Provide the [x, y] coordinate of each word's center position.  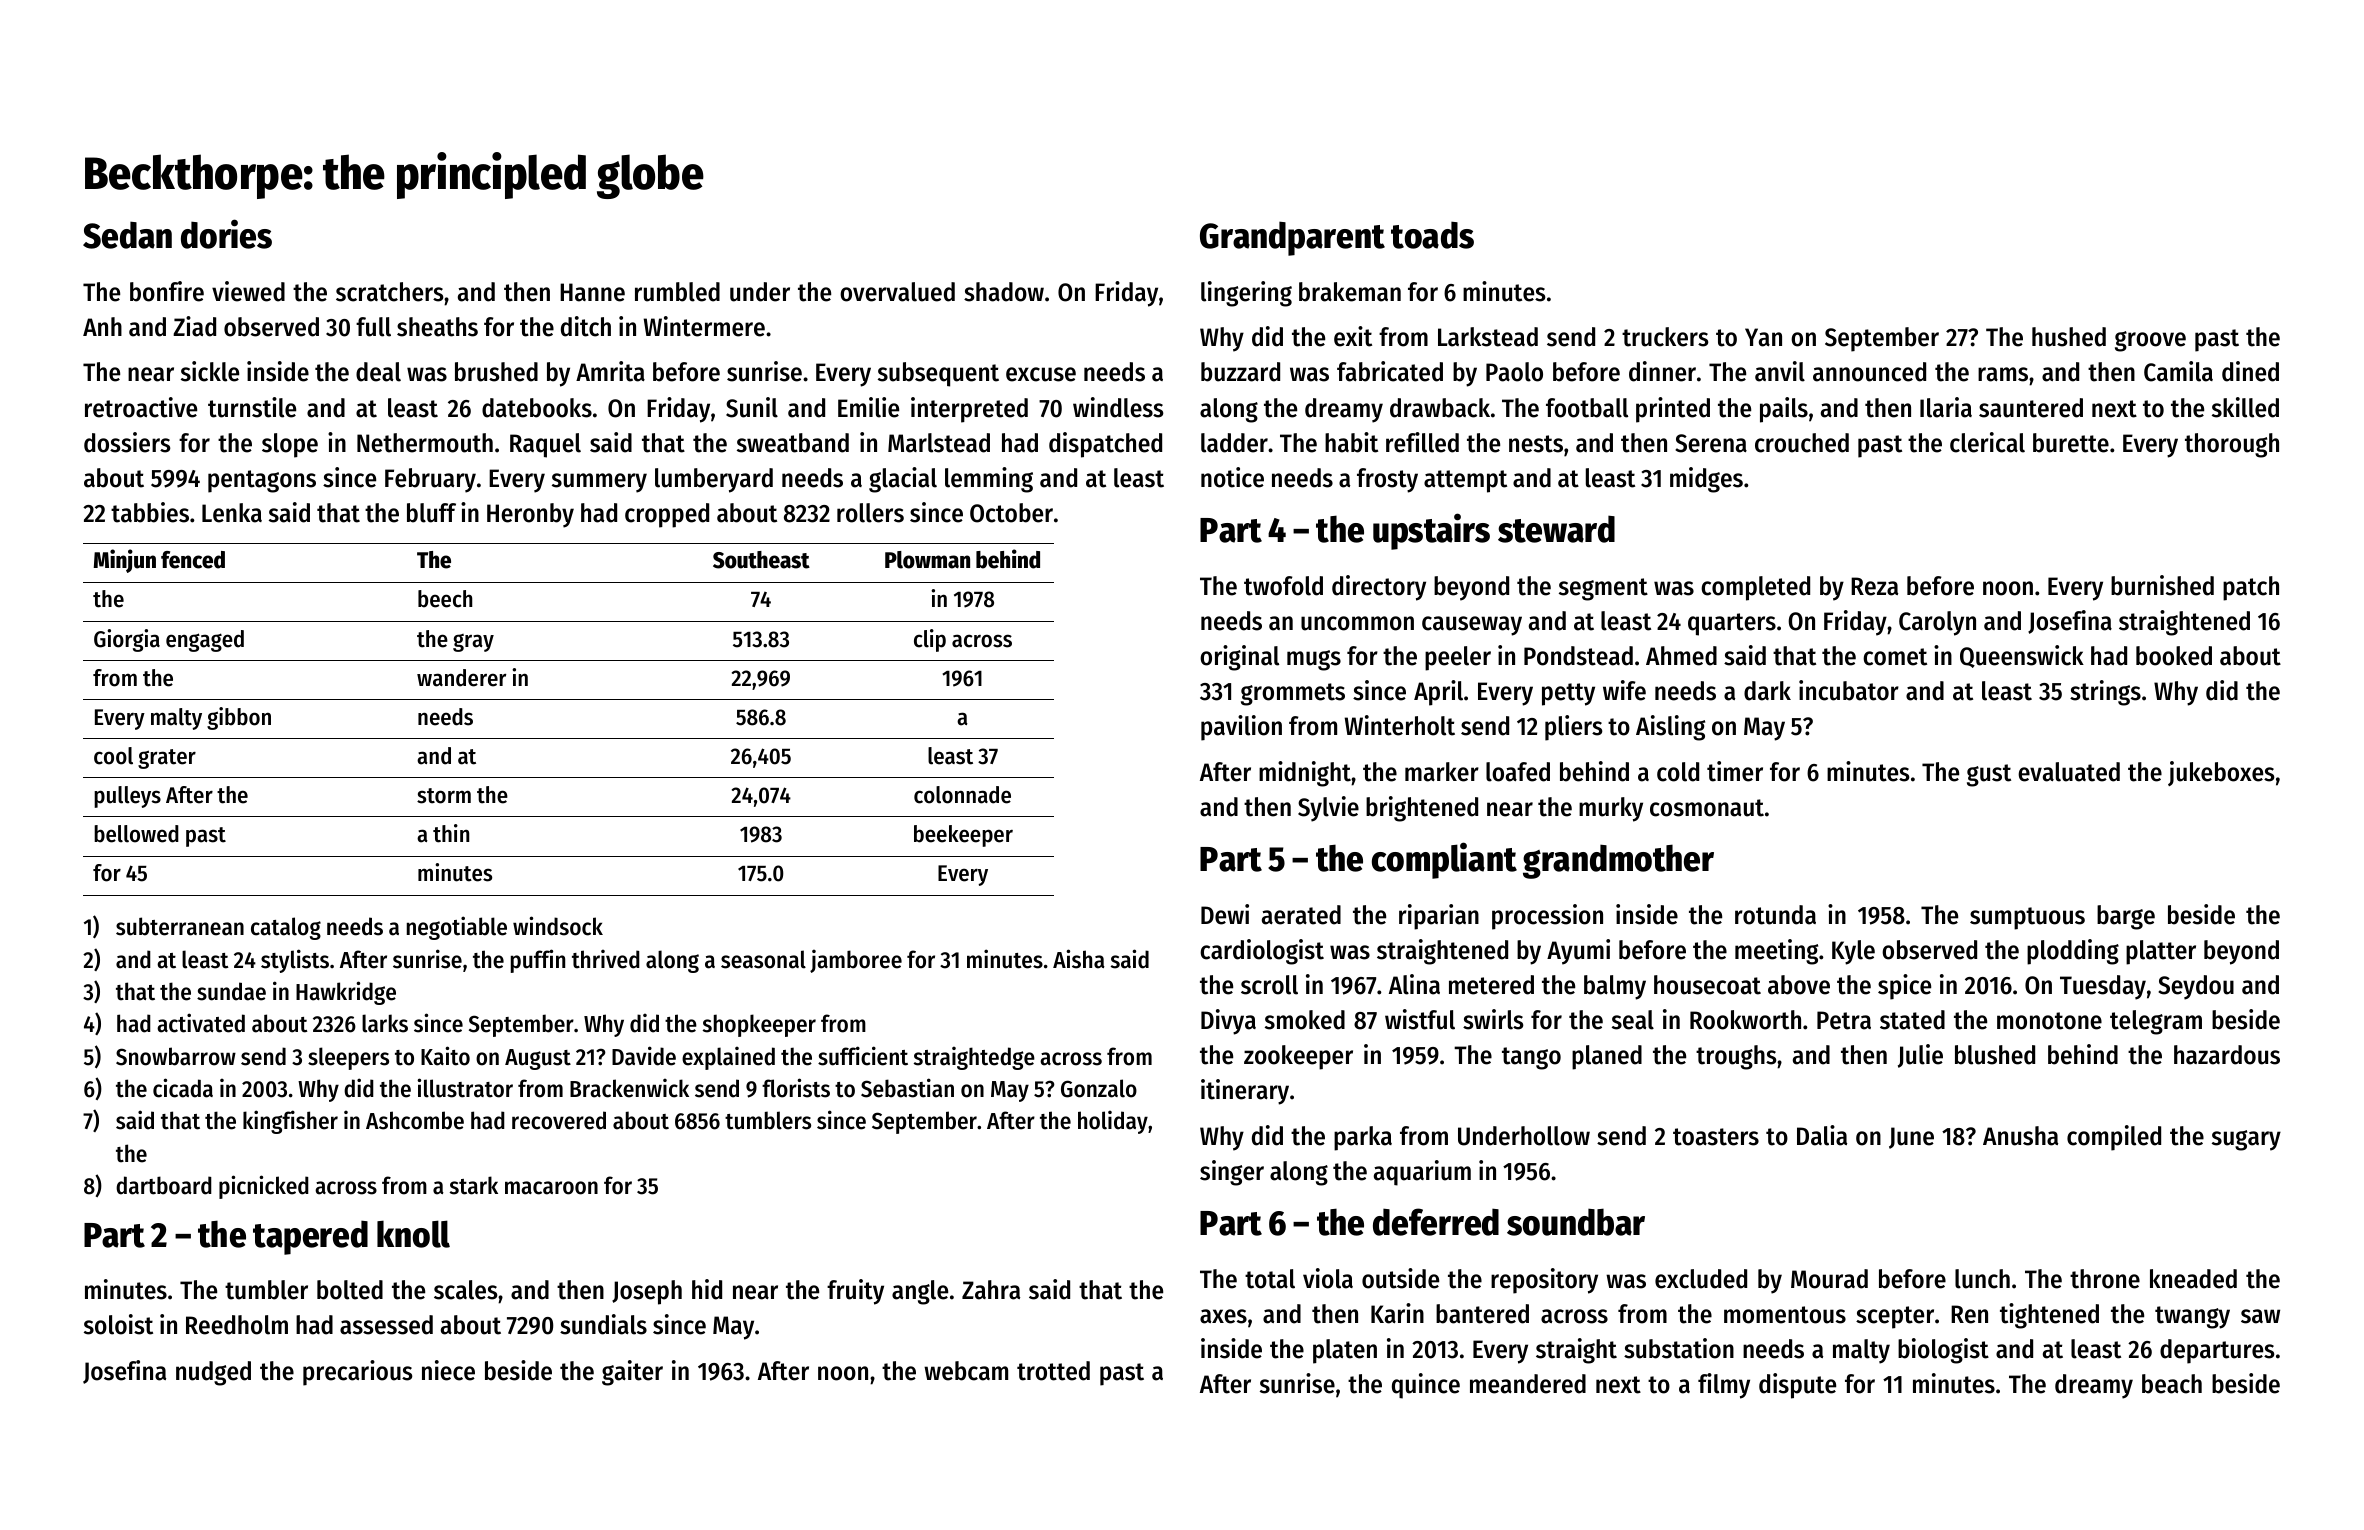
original [1239, 658]
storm [444, 796]
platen [1345, 1351]
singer [1232, 1173]
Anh [102, 326]
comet [1895, 657]
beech [445, 599]
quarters [1732, 624]
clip [930, 640]
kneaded [2193, 1279]
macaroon [551, 1188]
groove [2150, 341]
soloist [118, 1324]
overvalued [897, 292]
